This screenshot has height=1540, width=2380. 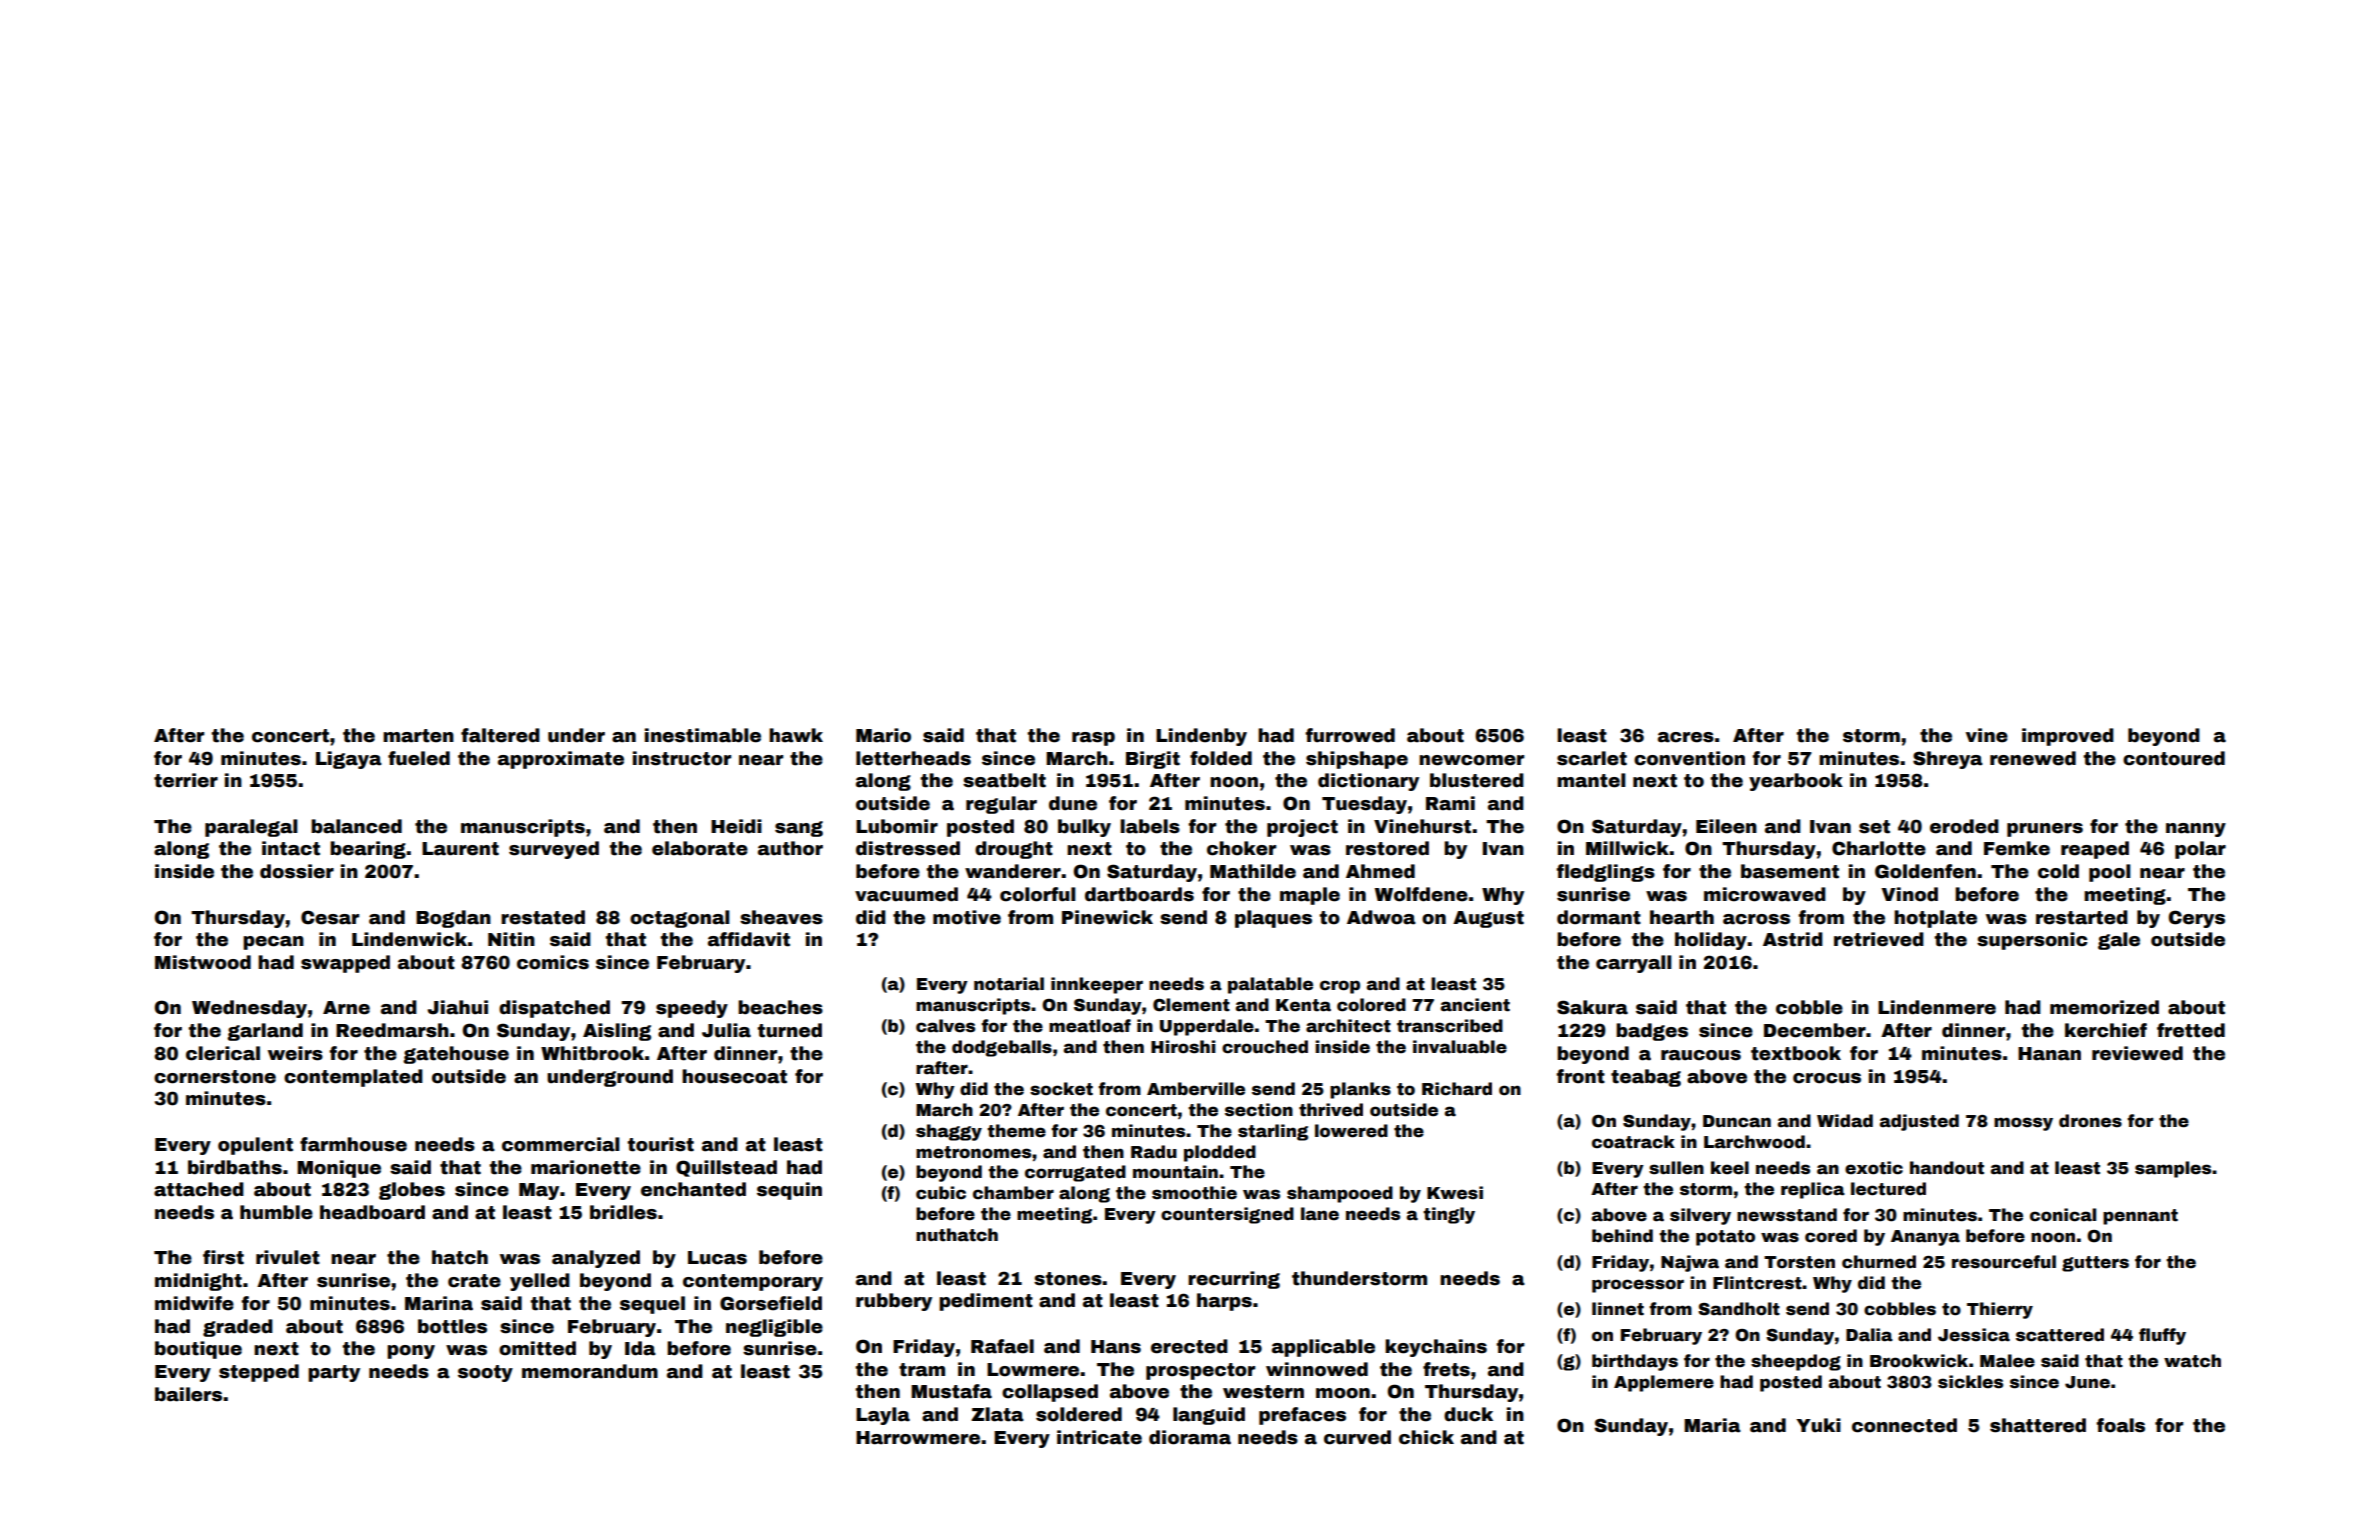 What do you see at coordinates (623, 1212) in the screenshot?
I see `bridles` at bounding box center [623, 1212].
